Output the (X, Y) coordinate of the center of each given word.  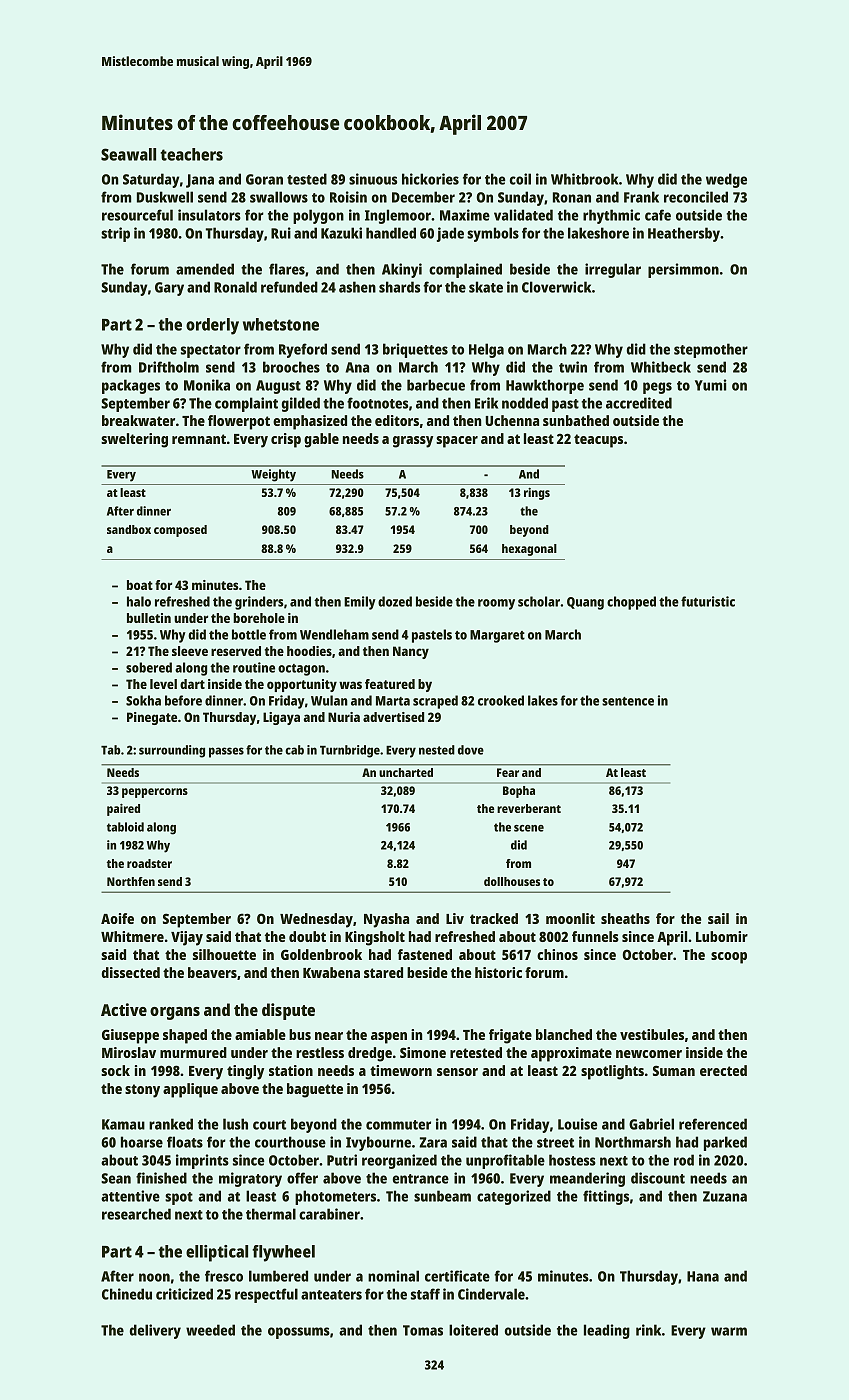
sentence (628, 701)
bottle (249, 634)
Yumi (711, 385)
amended (205, 269)
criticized (184, 1294)
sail (718, 918)
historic (498, 972)
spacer (457, 442)
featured (390, 684)
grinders (259, 603)
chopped (631, 603)
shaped (185, 1036)
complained (465, 270)
